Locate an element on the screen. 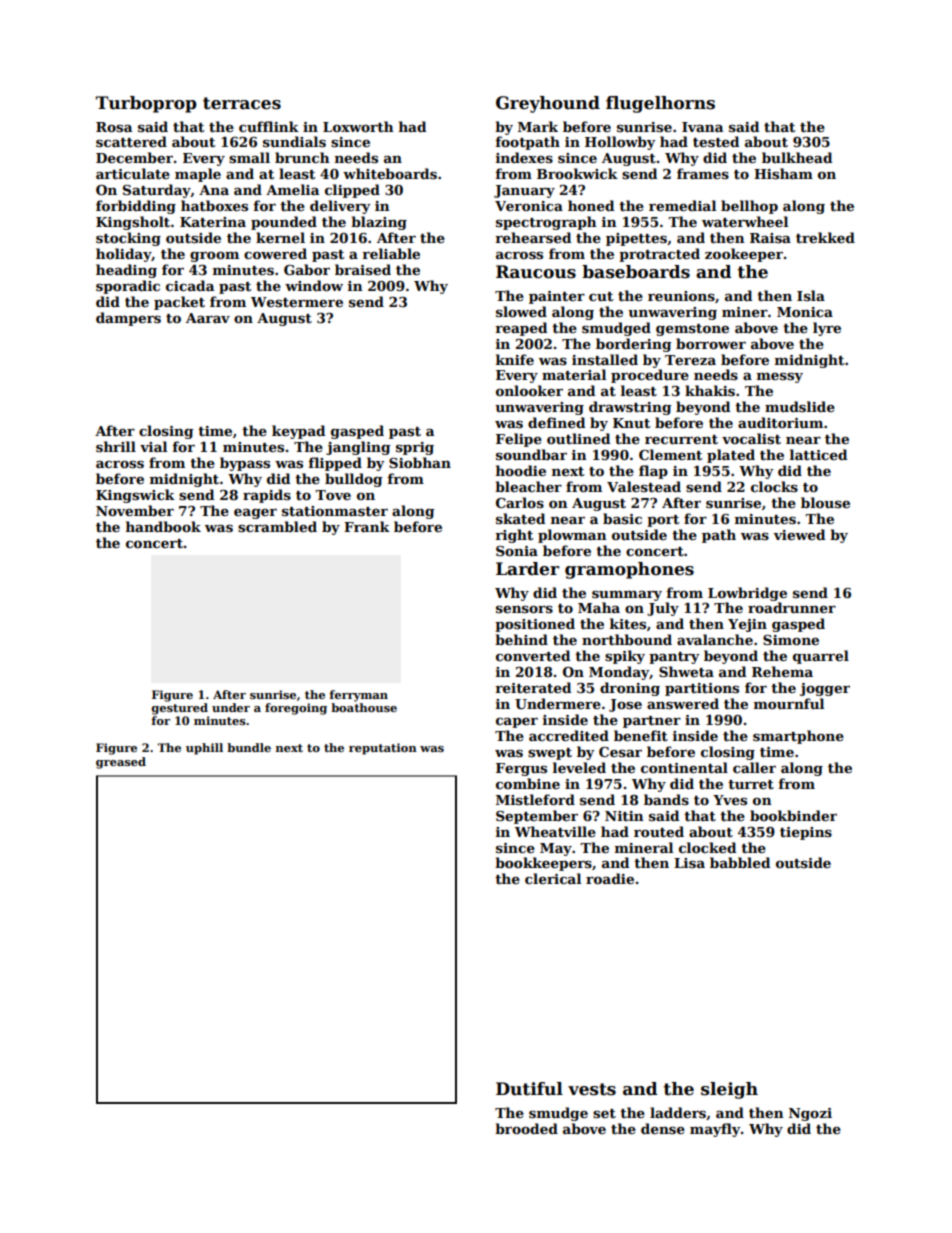 This screenshot has height=1233, width=952. vocalist is located at coordinates (751, 438).
